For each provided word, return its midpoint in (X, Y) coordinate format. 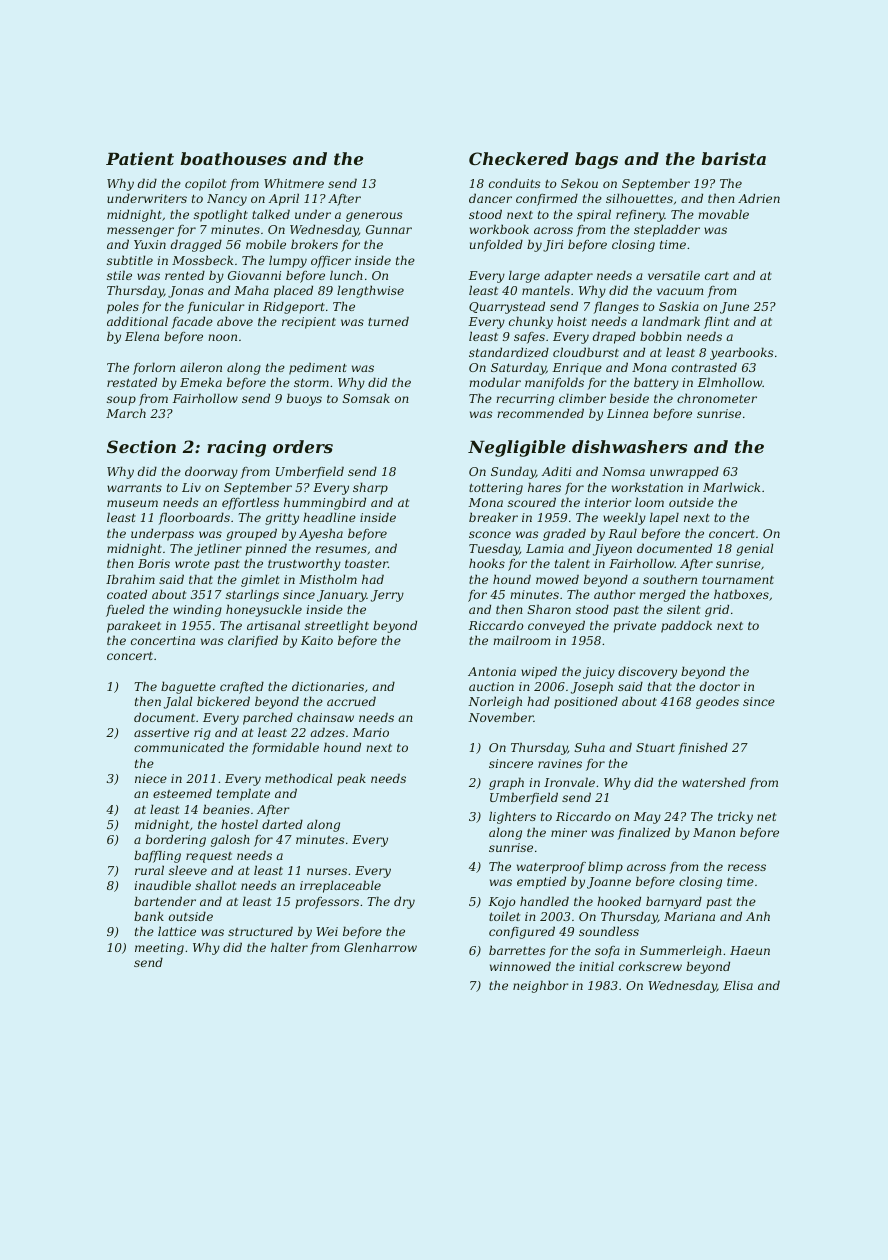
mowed (557, 579)
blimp (605, 867)
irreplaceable (340, 886)
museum (132, 503)
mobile (266, 244)
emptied (541, 882)
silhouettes (639, 198)
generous (374, 217)
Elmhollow (730, 382)
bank (149, 916)
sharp (370, 488)
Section (141, 446)
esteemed (182, 793)
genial (754, 549)
